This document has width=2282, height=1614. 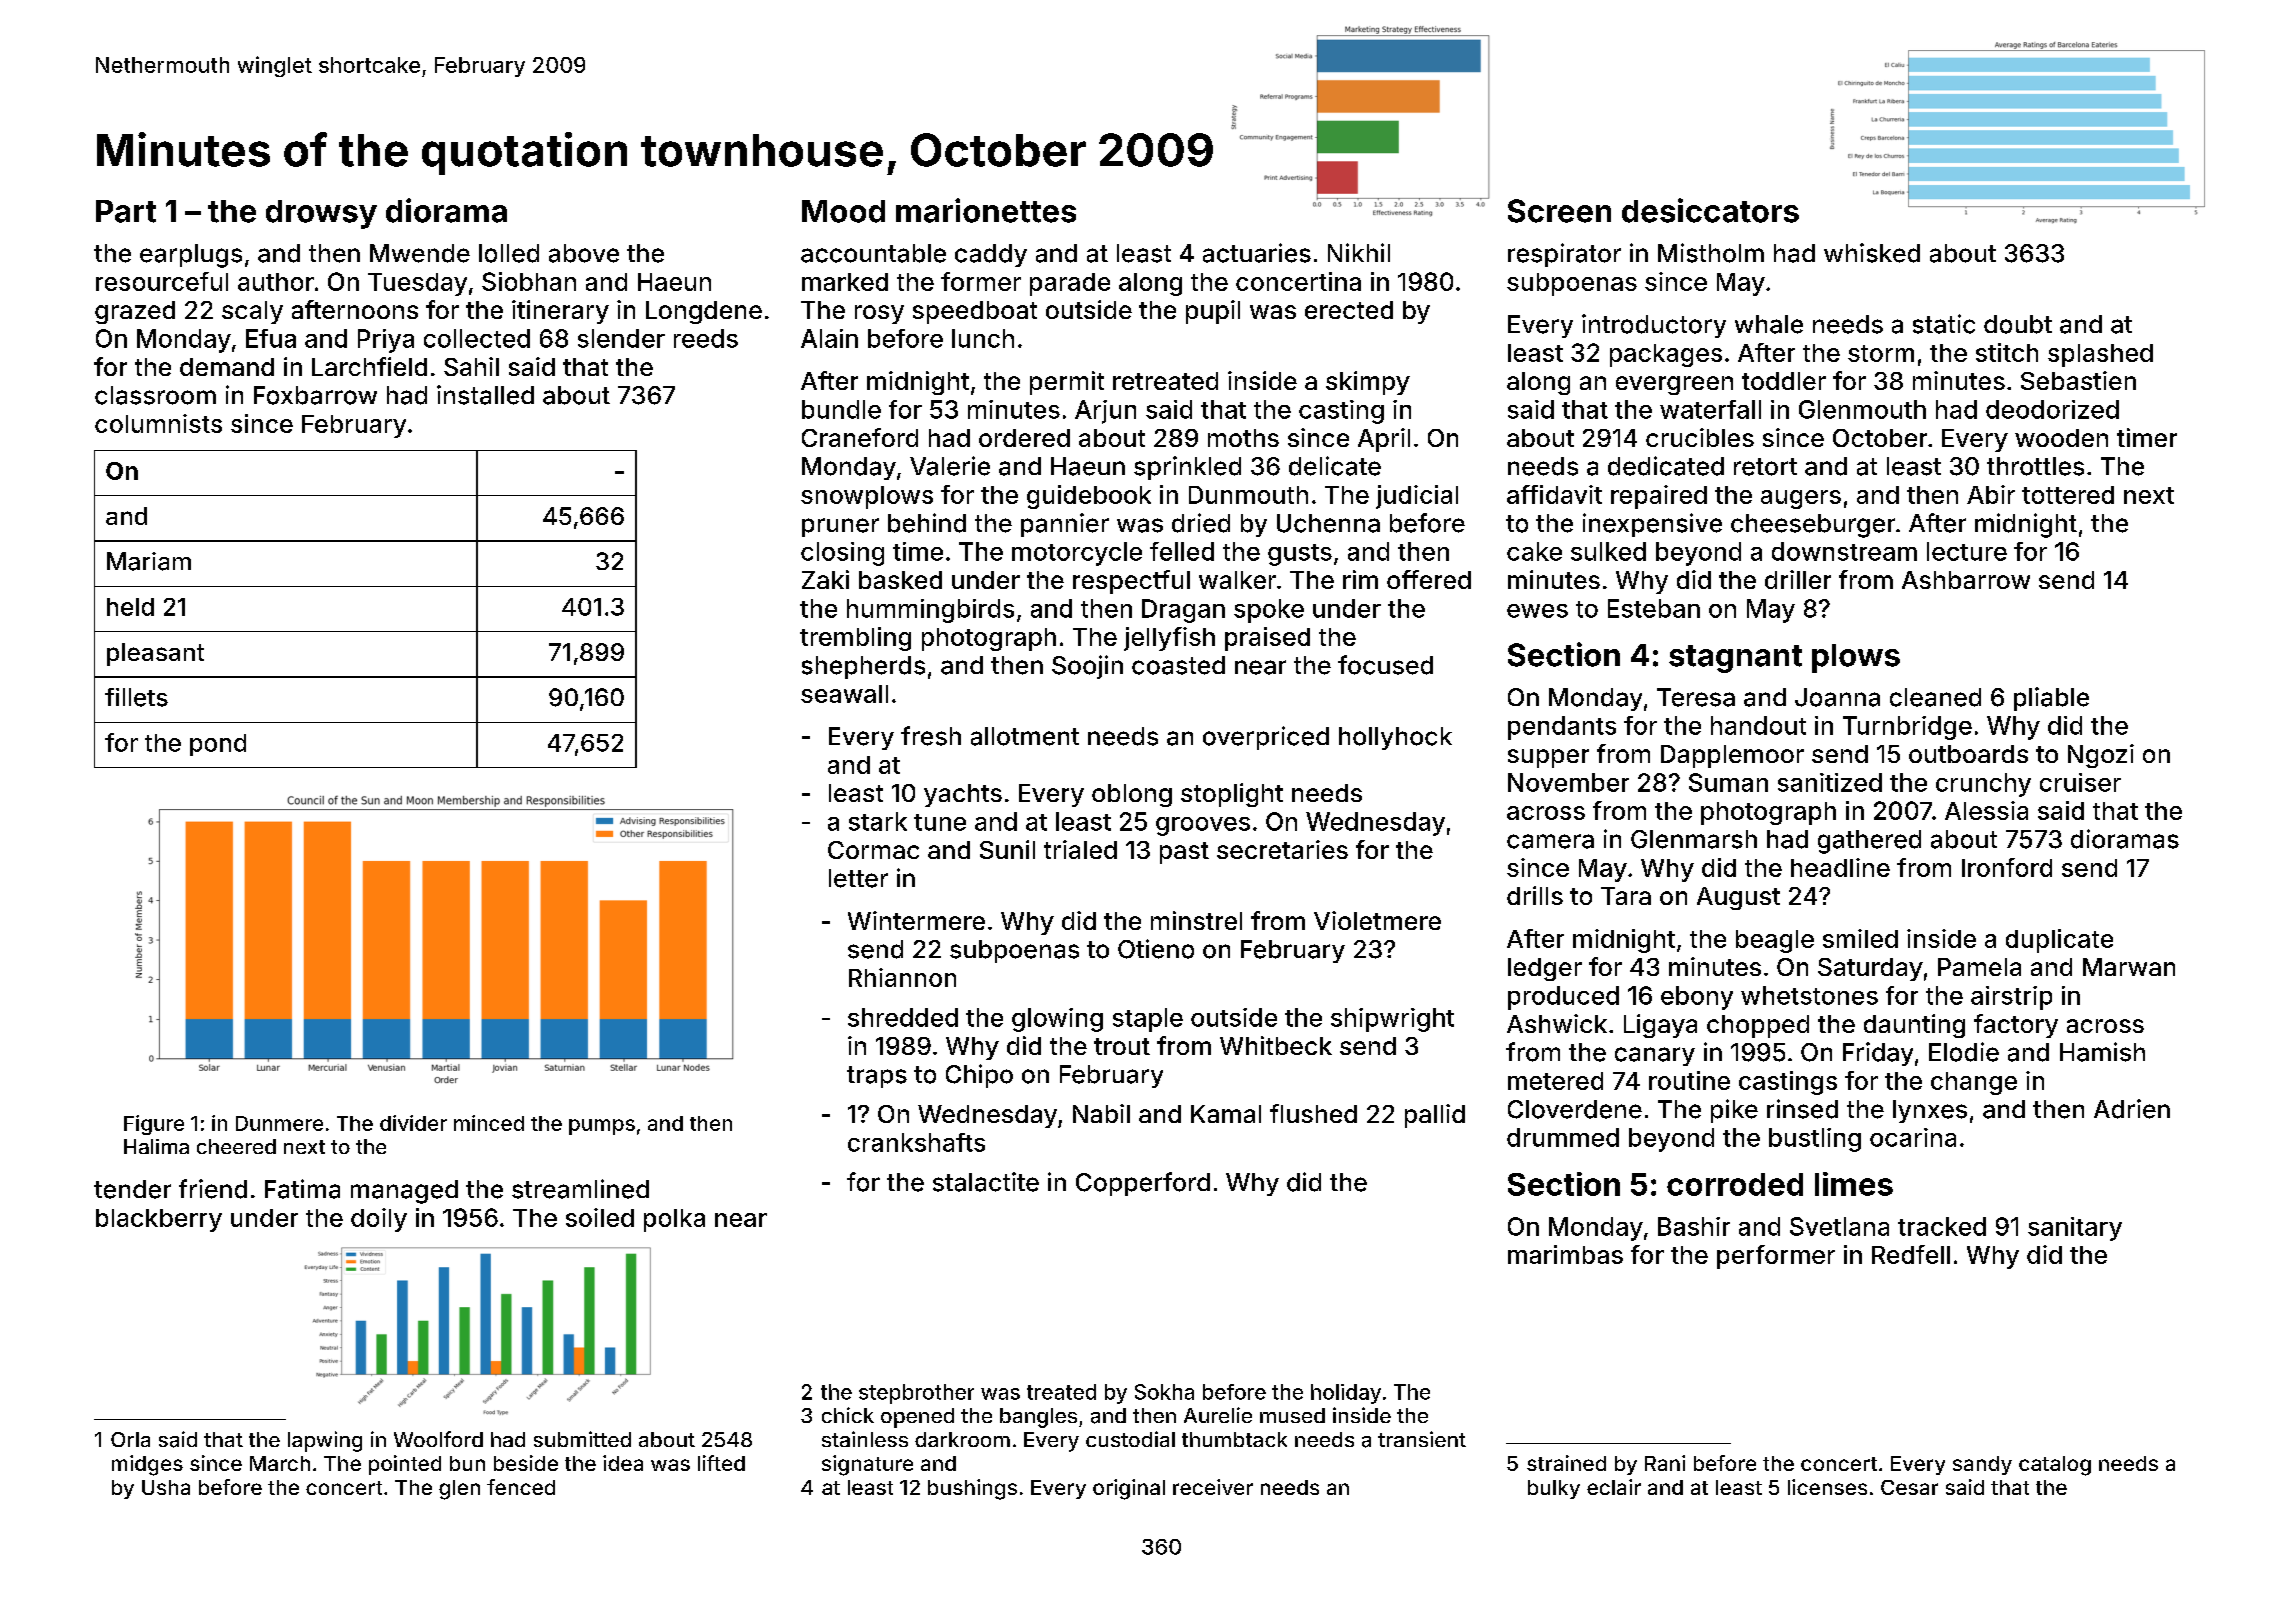 What do you see at coordinates (1269, 611) in the document?
I see `spoke` at bounding box center [1269, 611].
